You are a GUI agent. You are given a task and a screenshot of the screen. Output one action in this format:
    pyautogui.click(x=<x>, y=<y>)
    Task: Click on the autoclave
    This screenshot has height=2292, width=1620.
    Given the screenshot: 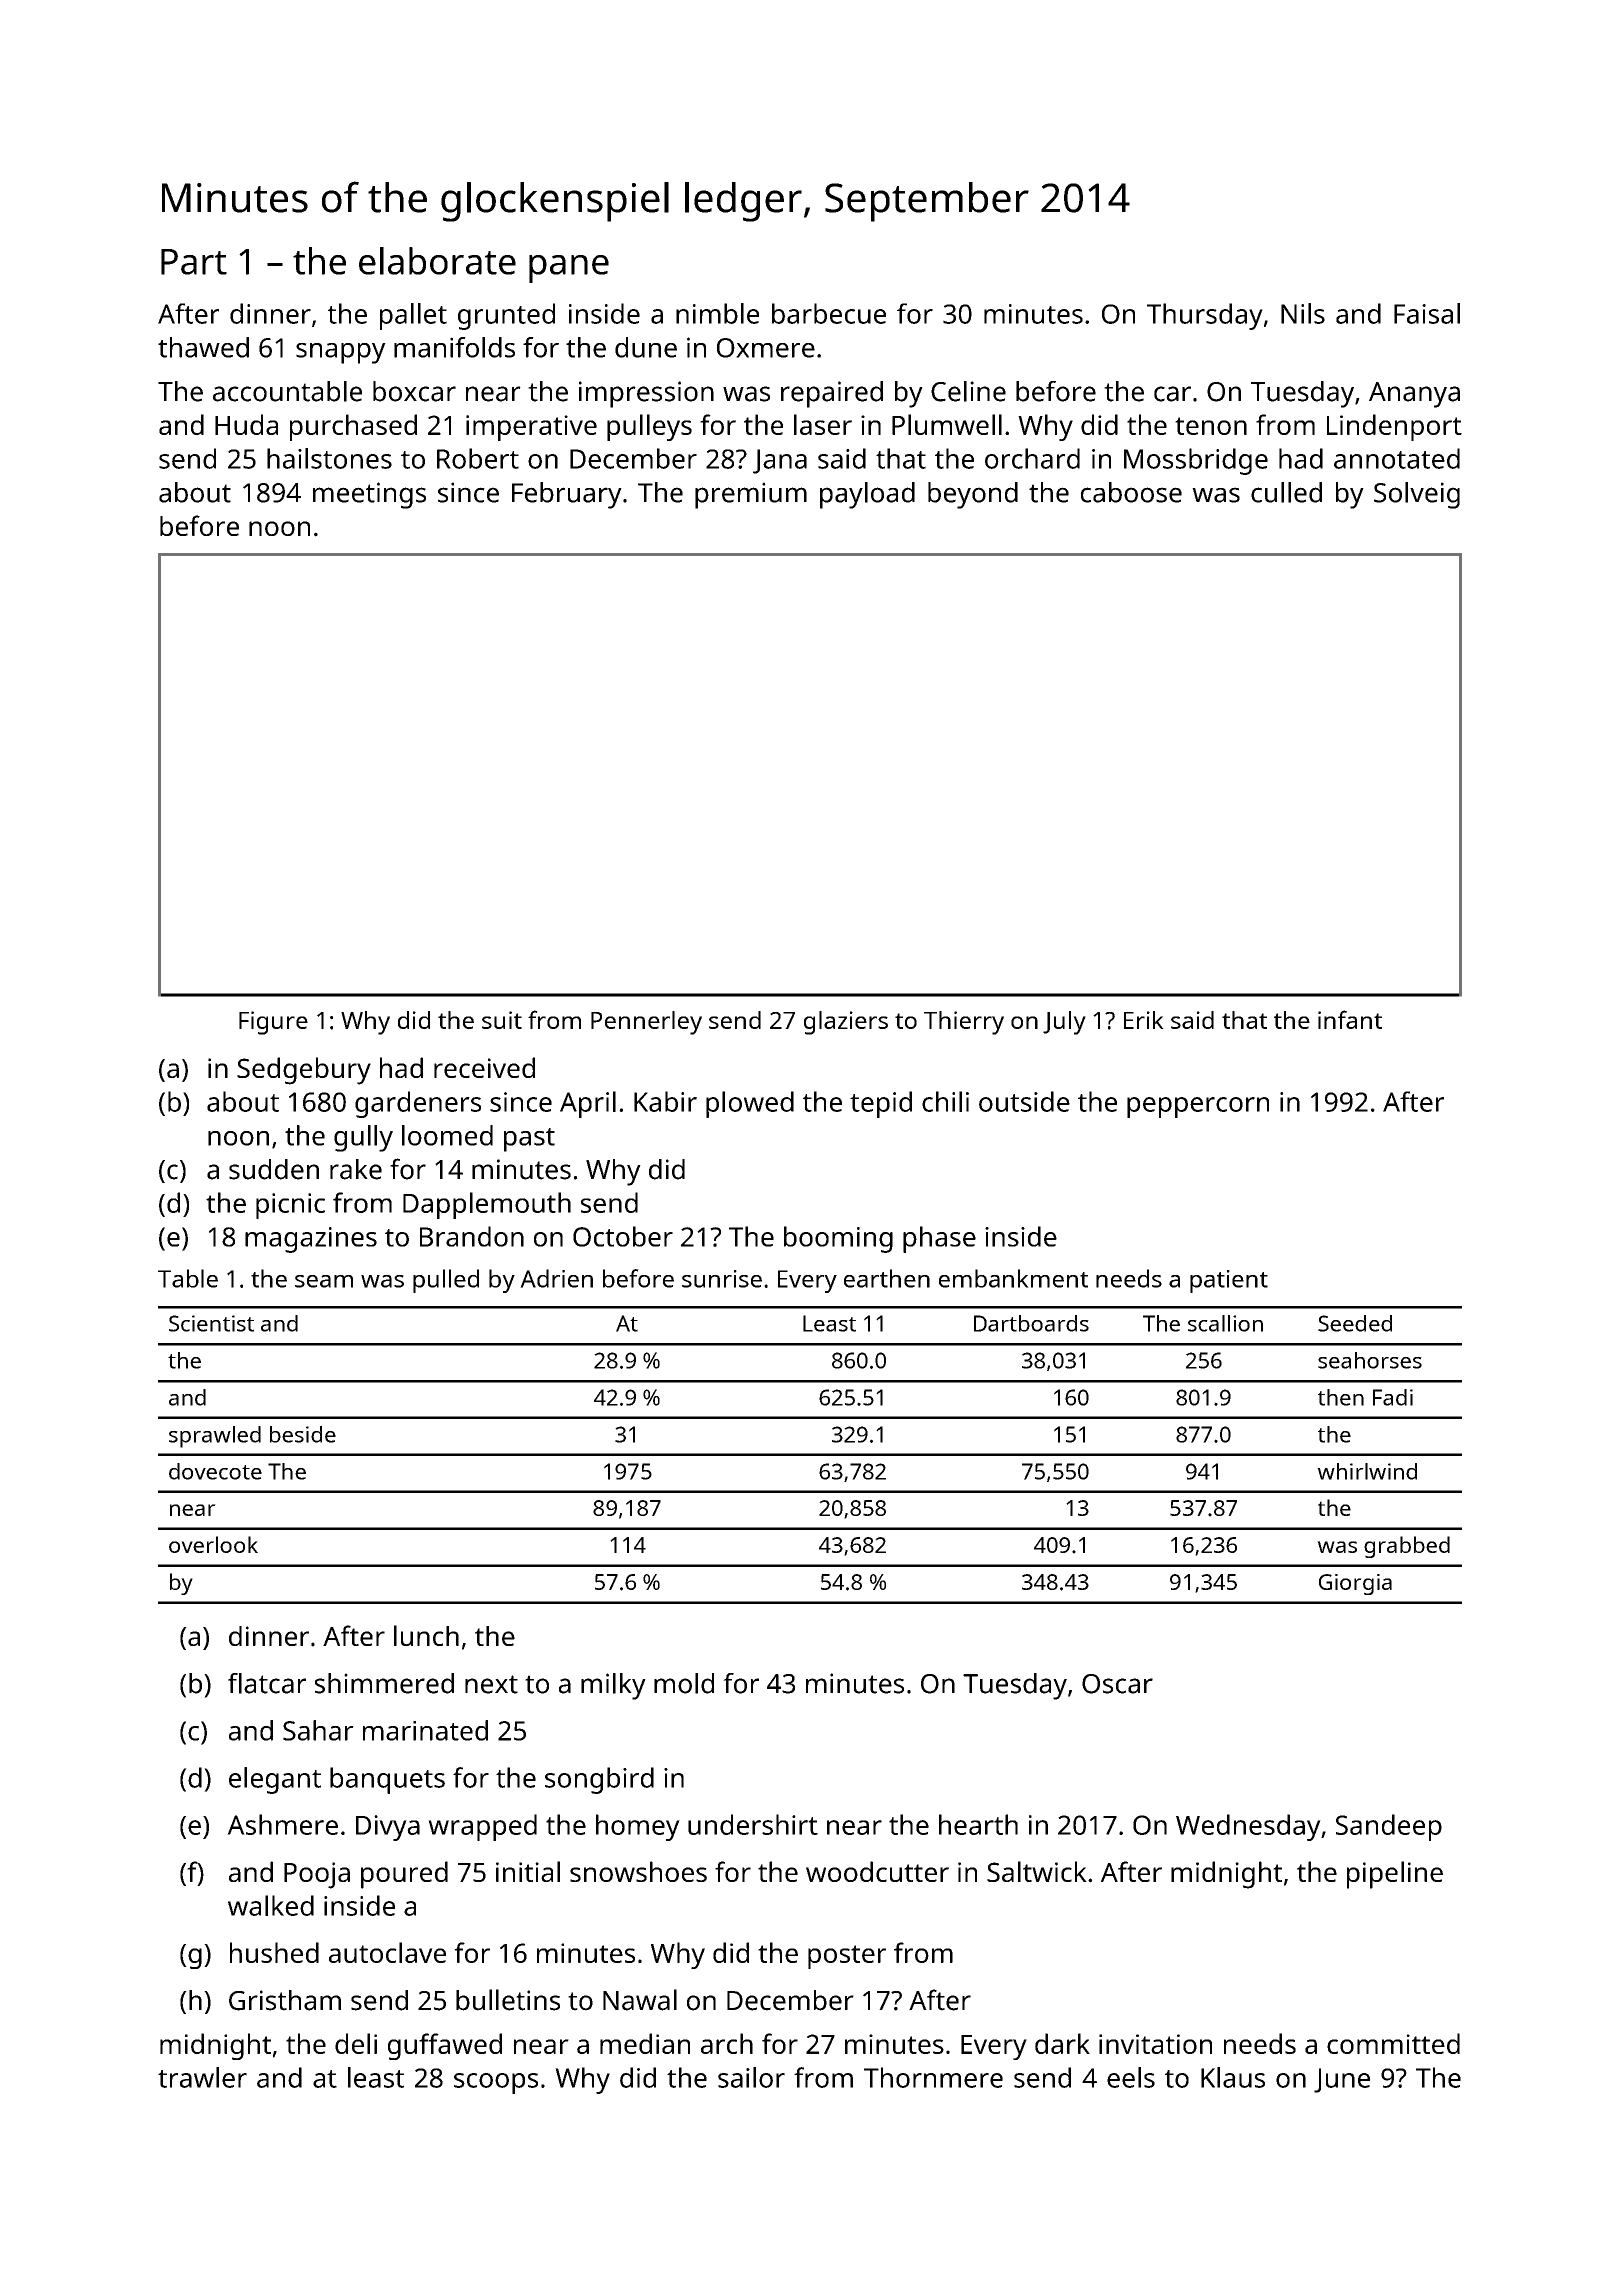 What is the action you would take?
    pyautogui.click(x=387, y=1952)
